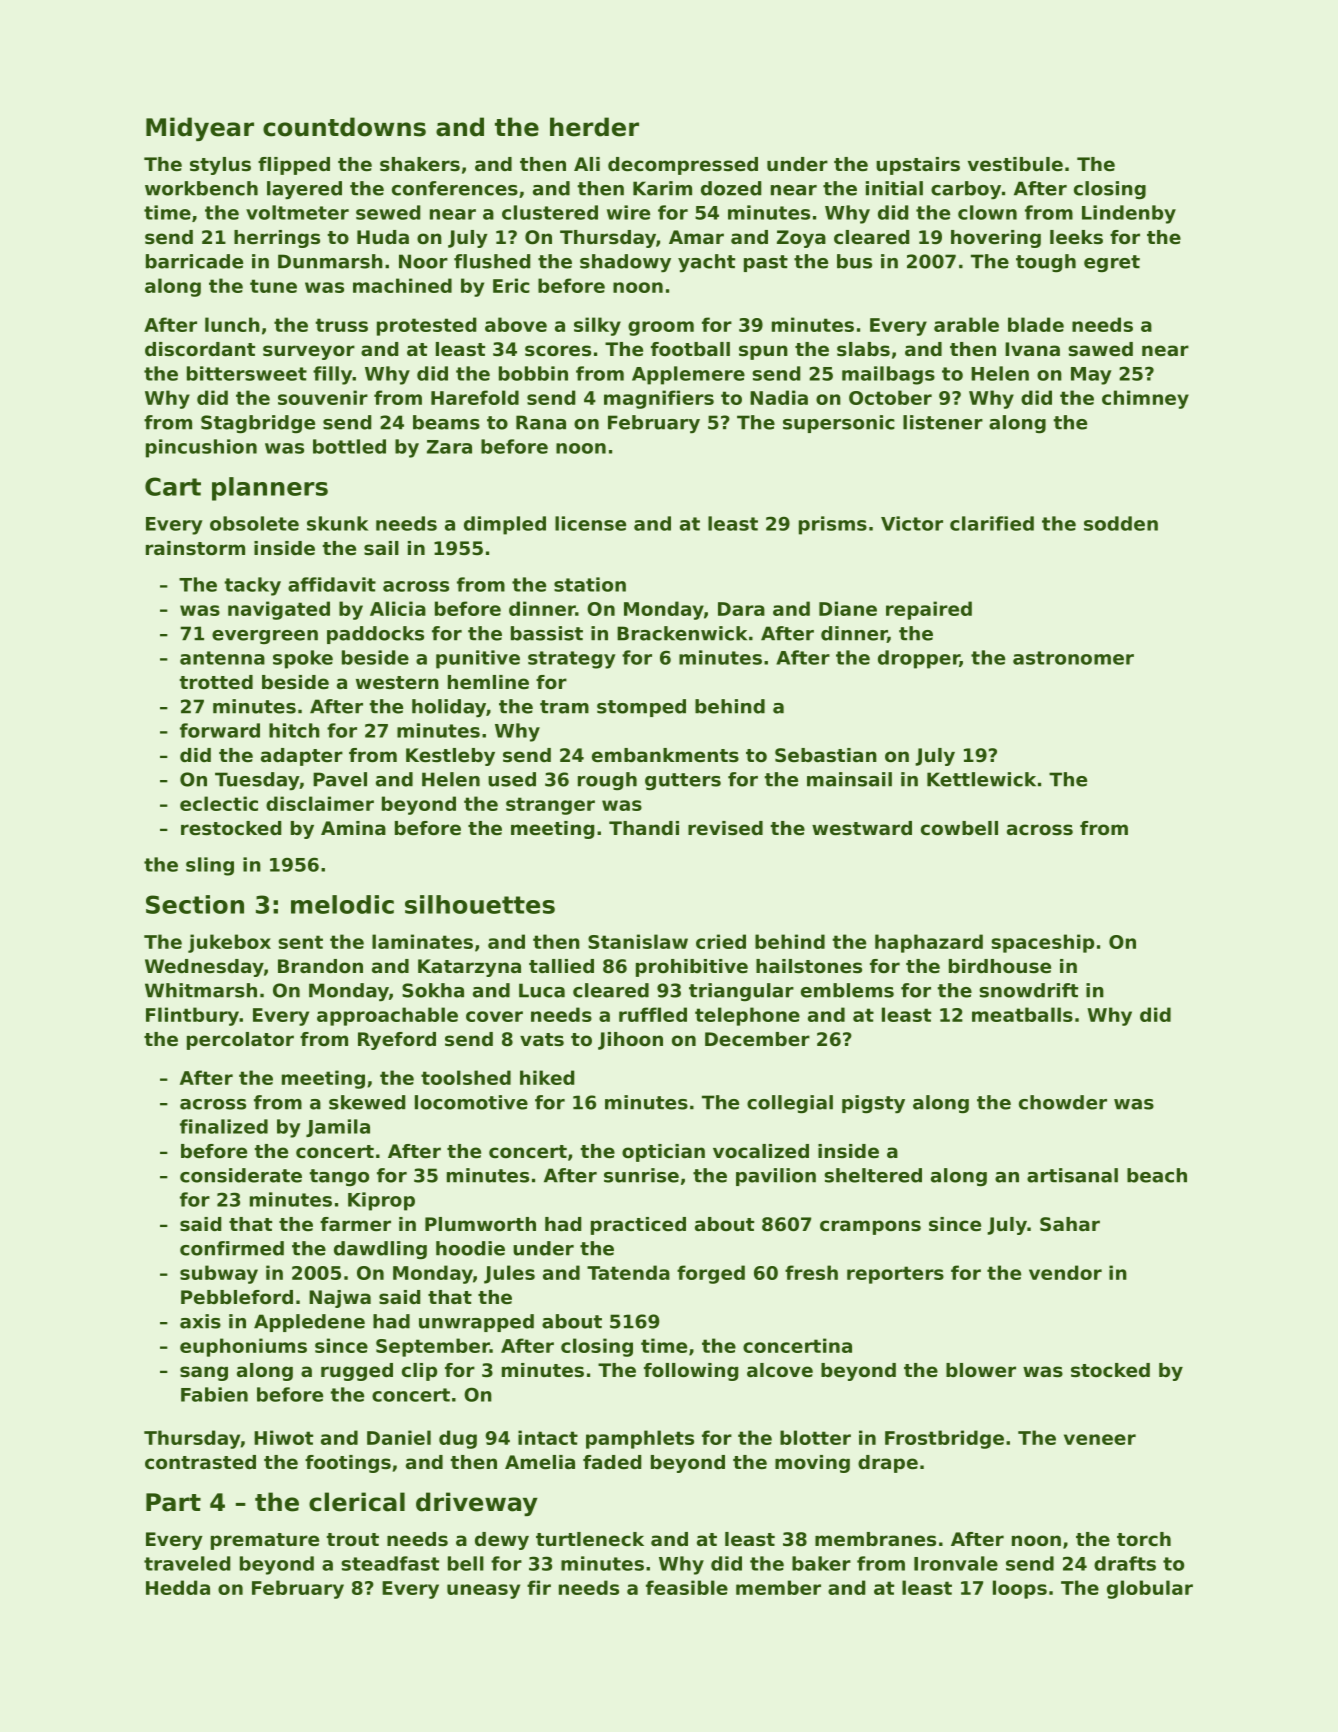 Image resolution: width=1338 pixels, height=1732 pixels. What do you see at coordinates (1129, 214) in the page?
I see `Lindenby` at bounding box center [1129, 214].
